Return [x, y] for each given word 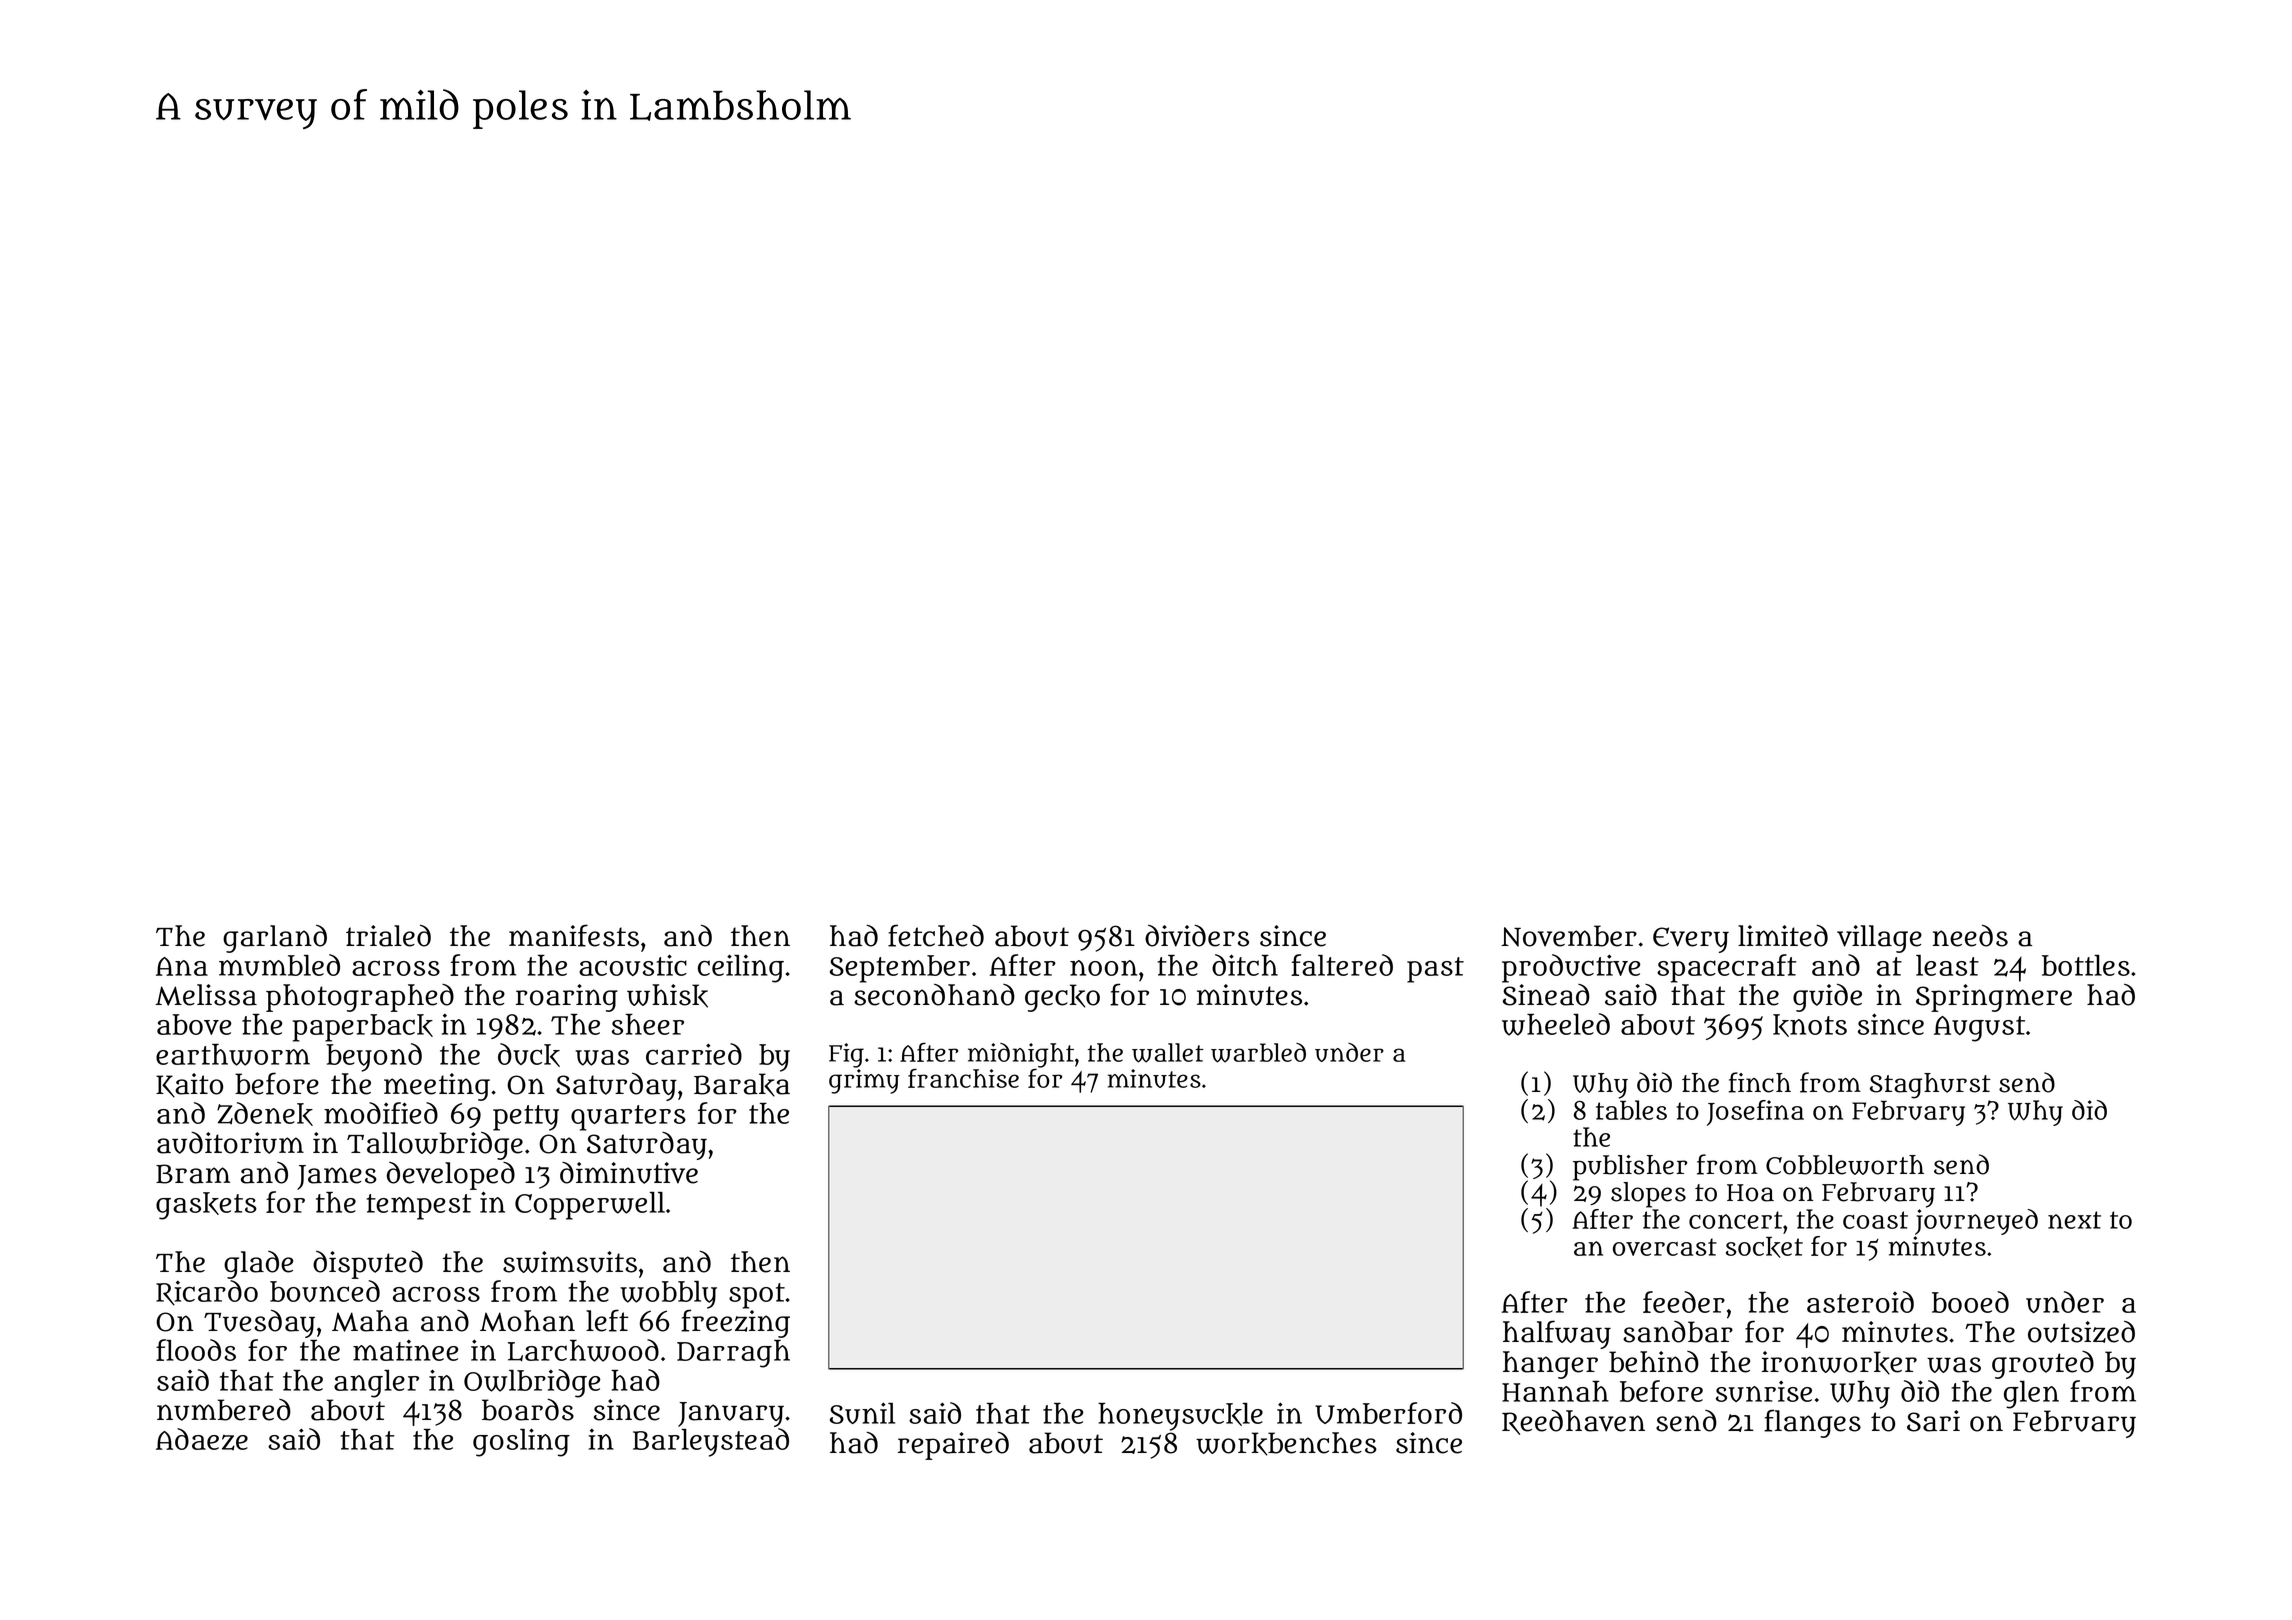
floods [196, 1350]
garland [275, 939]
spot [757, 1296]
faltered [1342, 965]
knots [1810, 1025]
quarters [628, 1118]
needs [1970, 935]
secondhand [934, 995]
